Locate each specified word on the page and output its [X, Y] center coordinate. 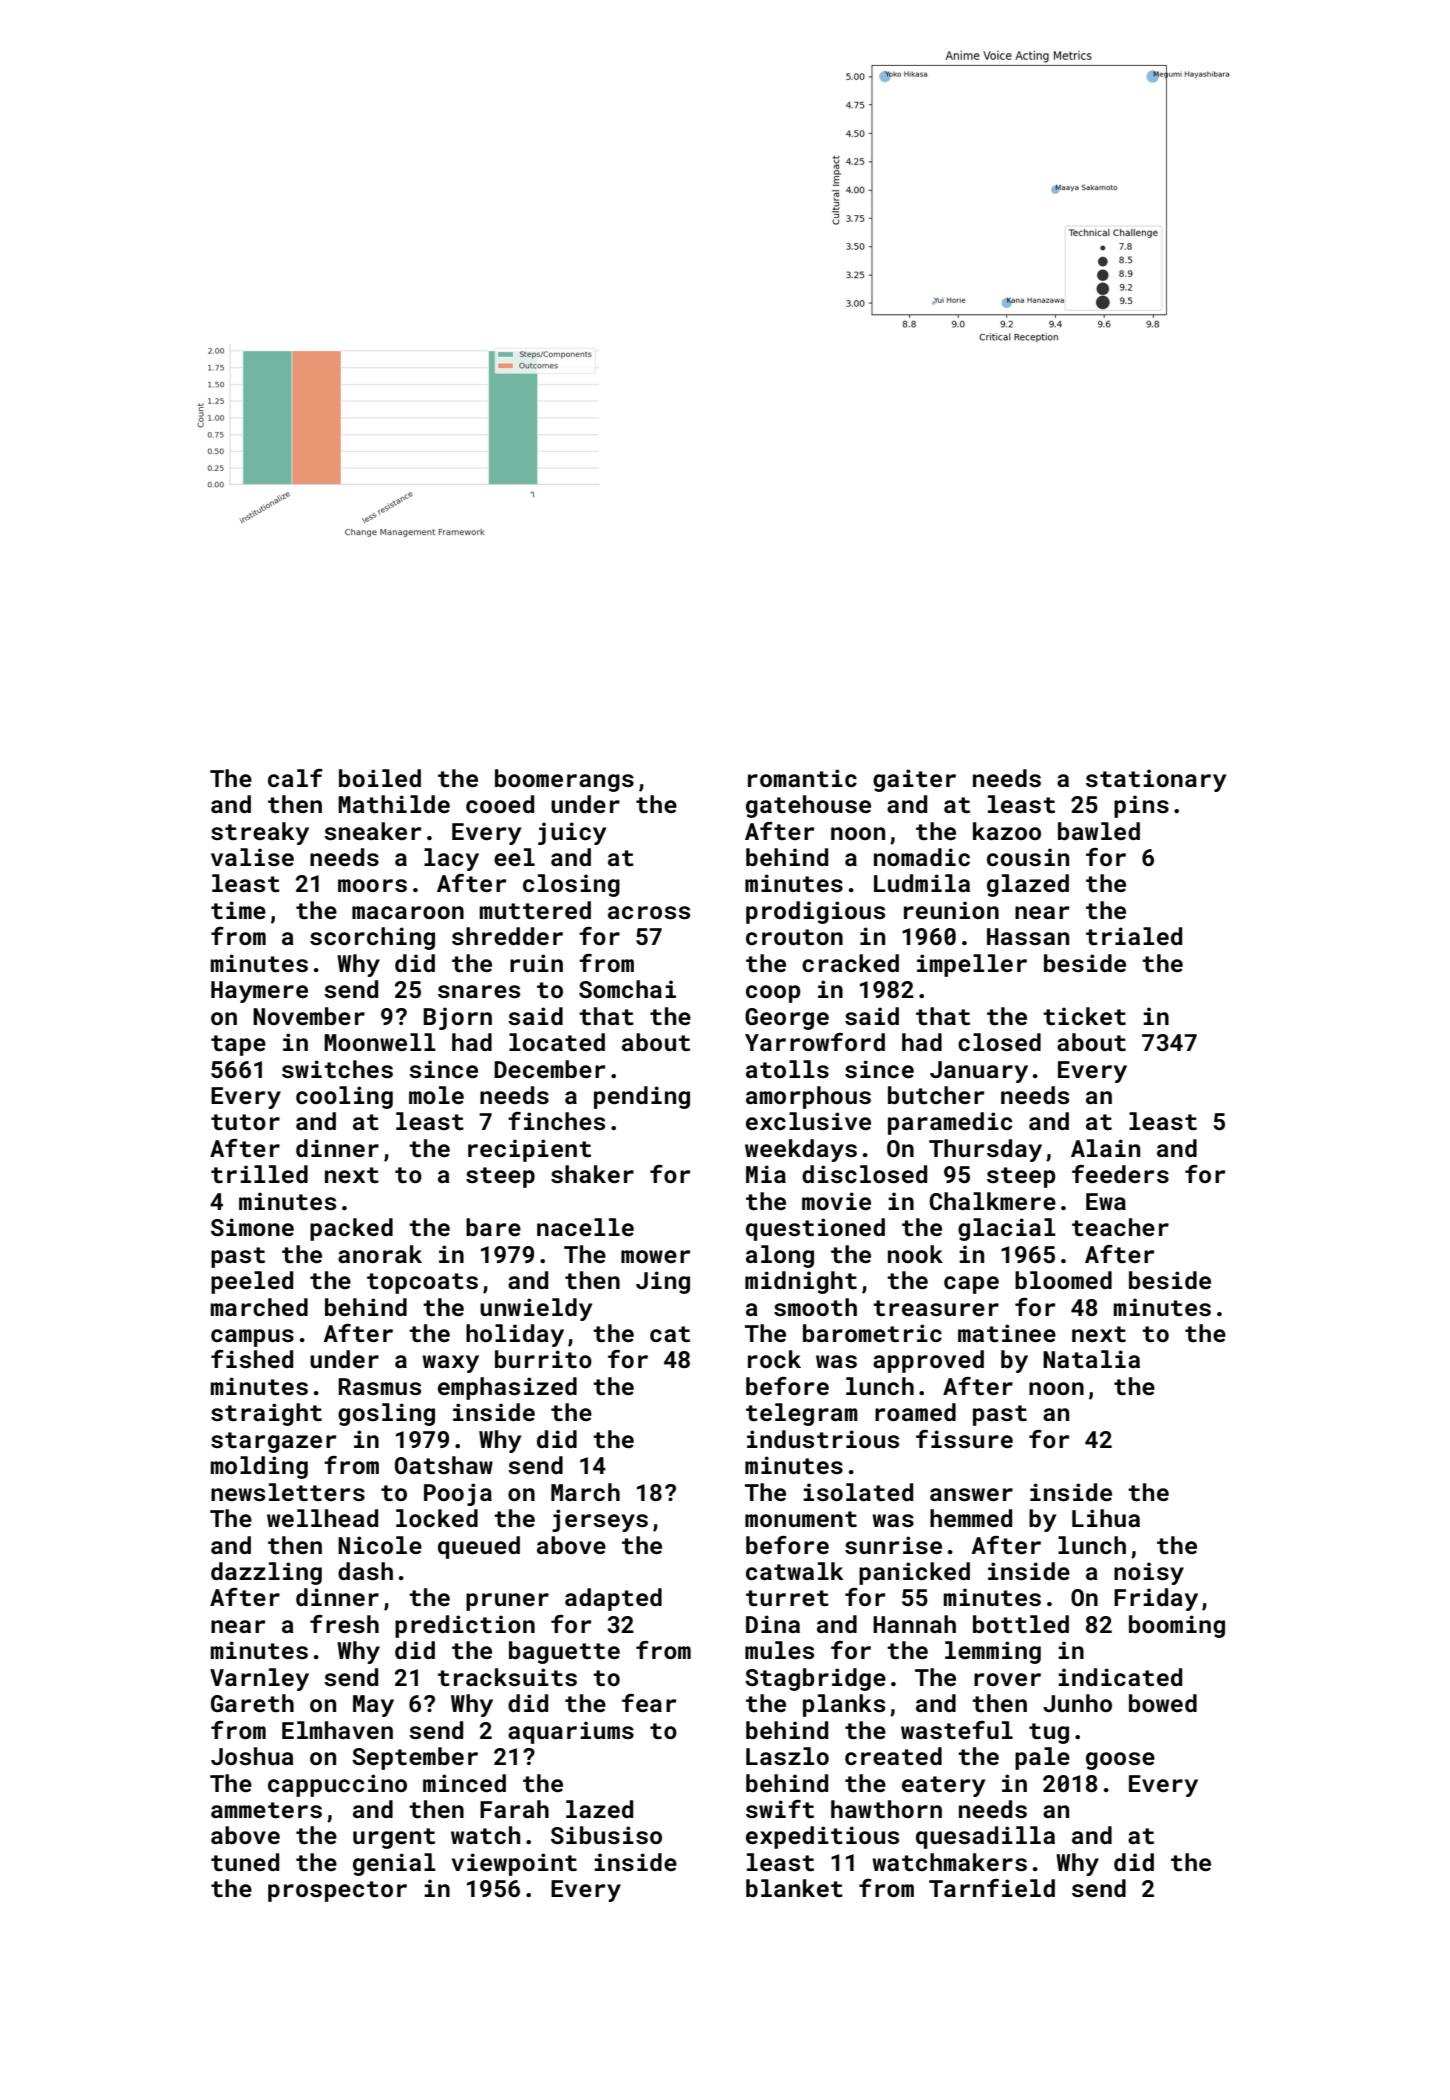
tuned [245, 1862]
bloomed [1063, 1280]
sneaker [372, 831]
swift [780, 1809]
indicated [1120, 1677]
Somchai [627, 989]
